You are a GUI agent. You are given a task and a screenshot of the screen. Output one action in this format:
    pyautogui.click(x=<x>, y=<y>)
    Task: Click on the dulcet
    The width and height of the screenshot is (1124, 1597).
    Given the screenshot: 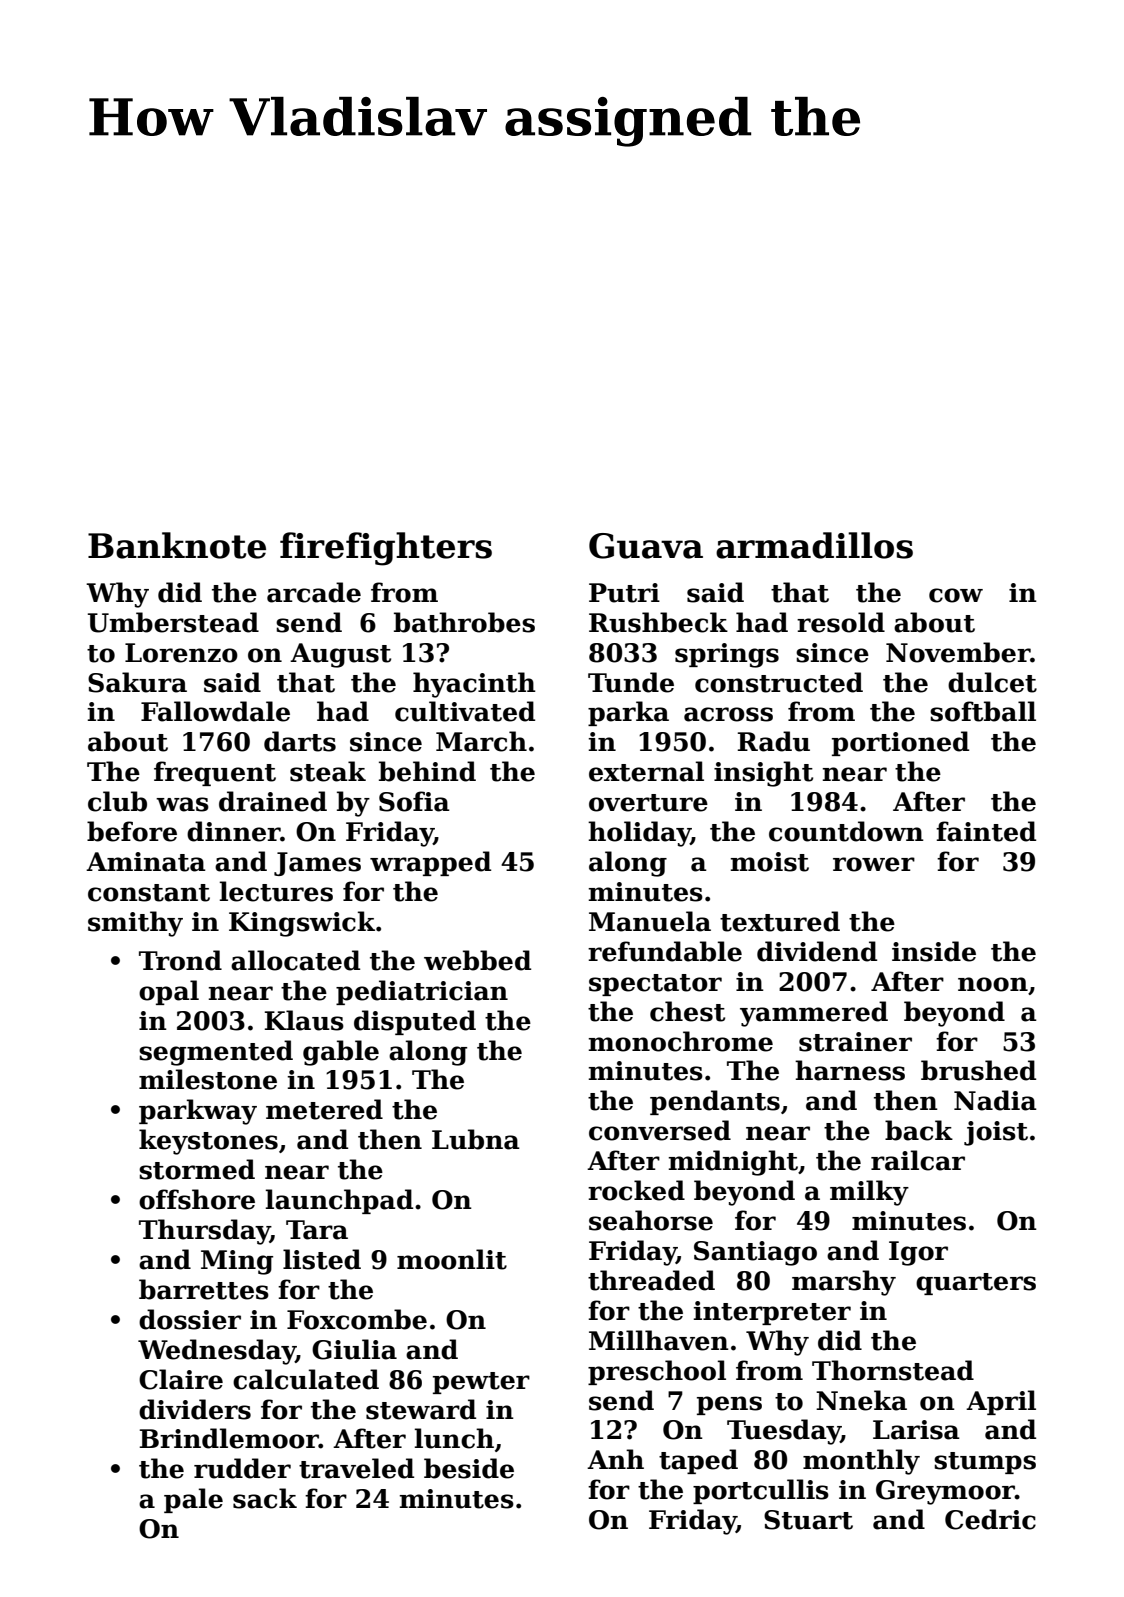 What is the action you would take?
    pyautogui.click(x=992, y=682)
